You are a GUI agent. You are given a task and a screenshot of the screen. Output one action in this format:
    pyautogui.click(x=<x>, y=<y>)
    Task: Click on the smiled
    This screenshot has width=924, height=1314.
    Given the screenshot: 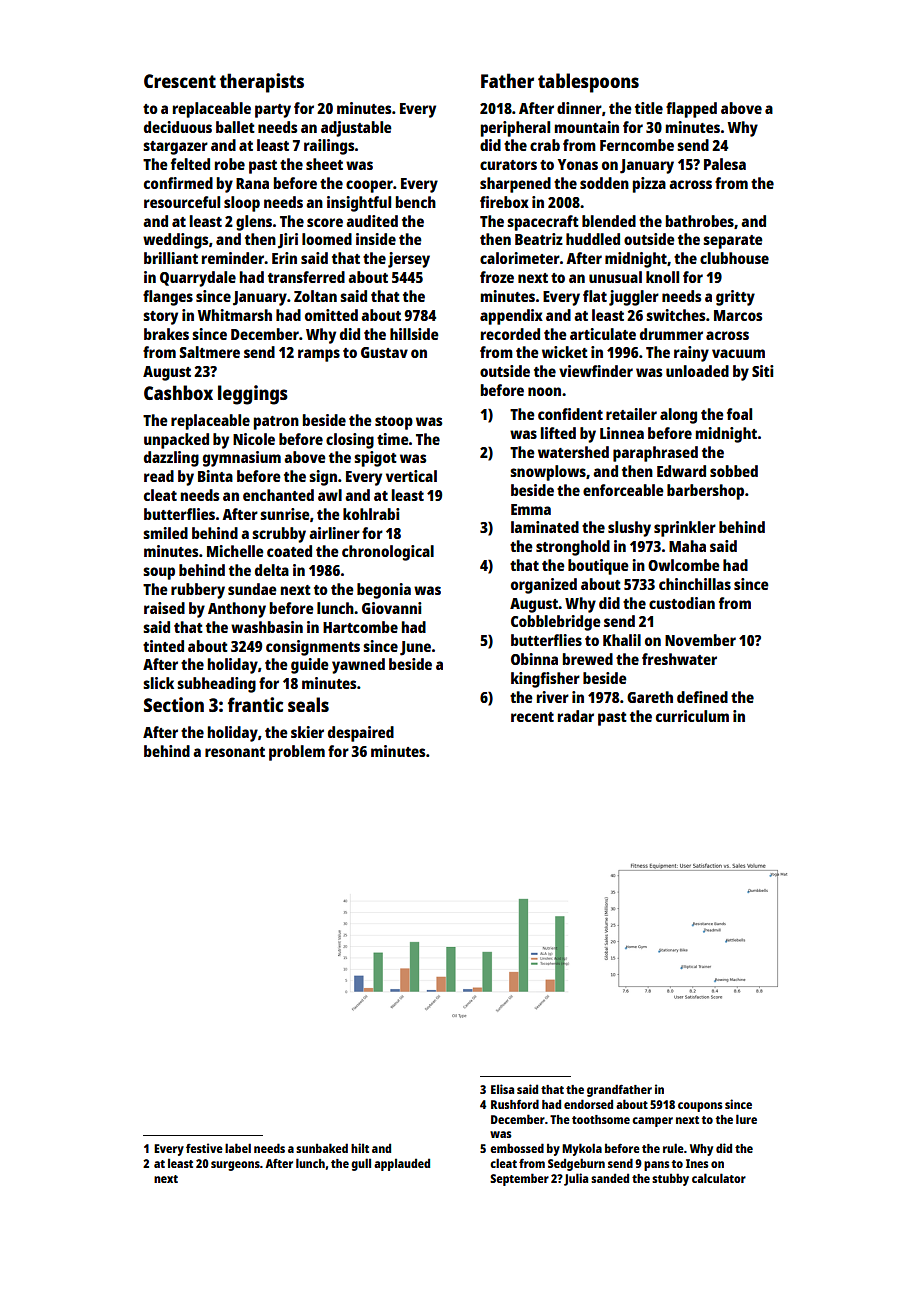 What is the action you would take?
    pyautogui.click(x=165, y=533)
